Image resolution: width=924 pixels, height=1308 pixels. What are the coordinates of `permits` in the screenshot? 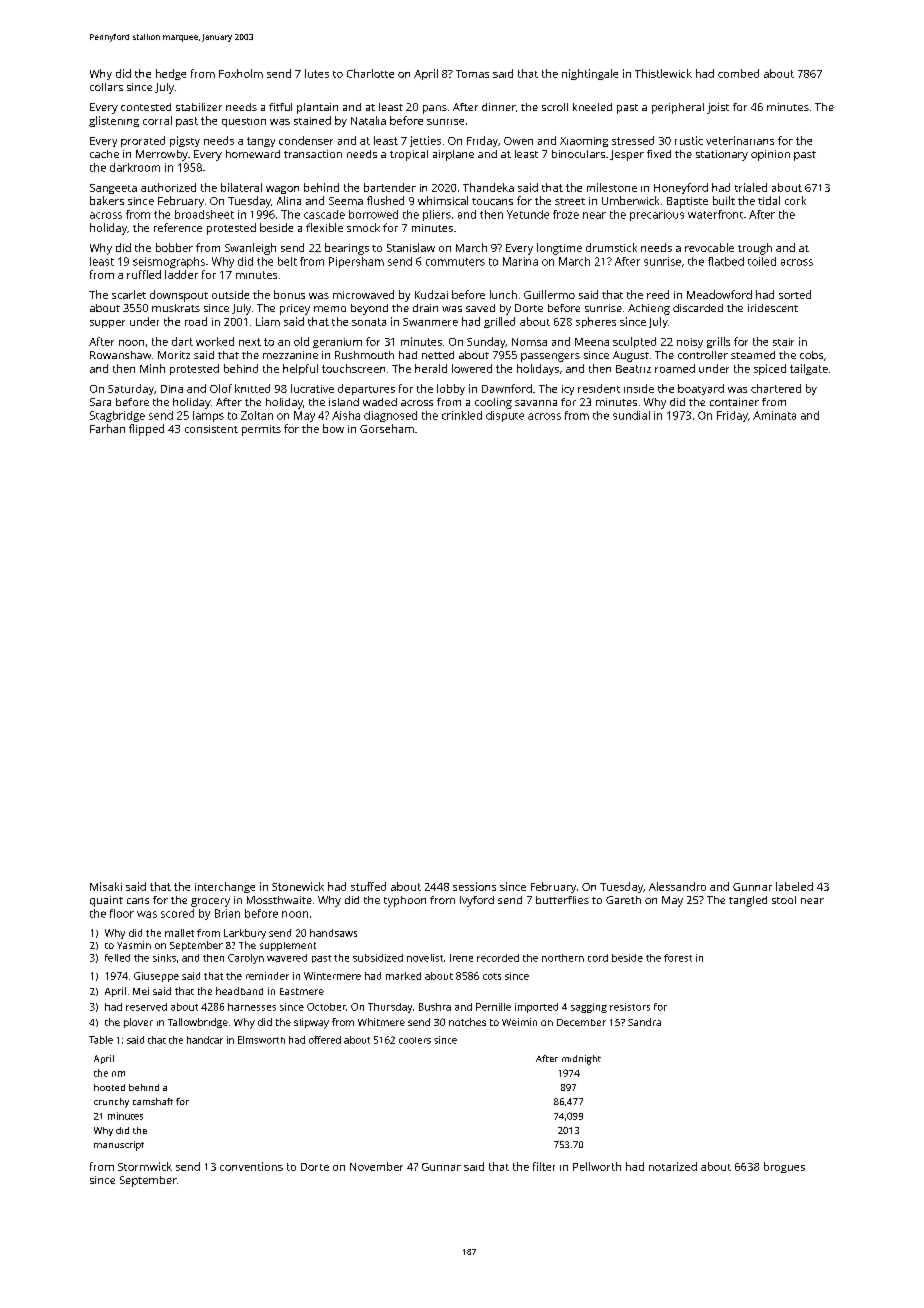 It's located at (261, 430).
